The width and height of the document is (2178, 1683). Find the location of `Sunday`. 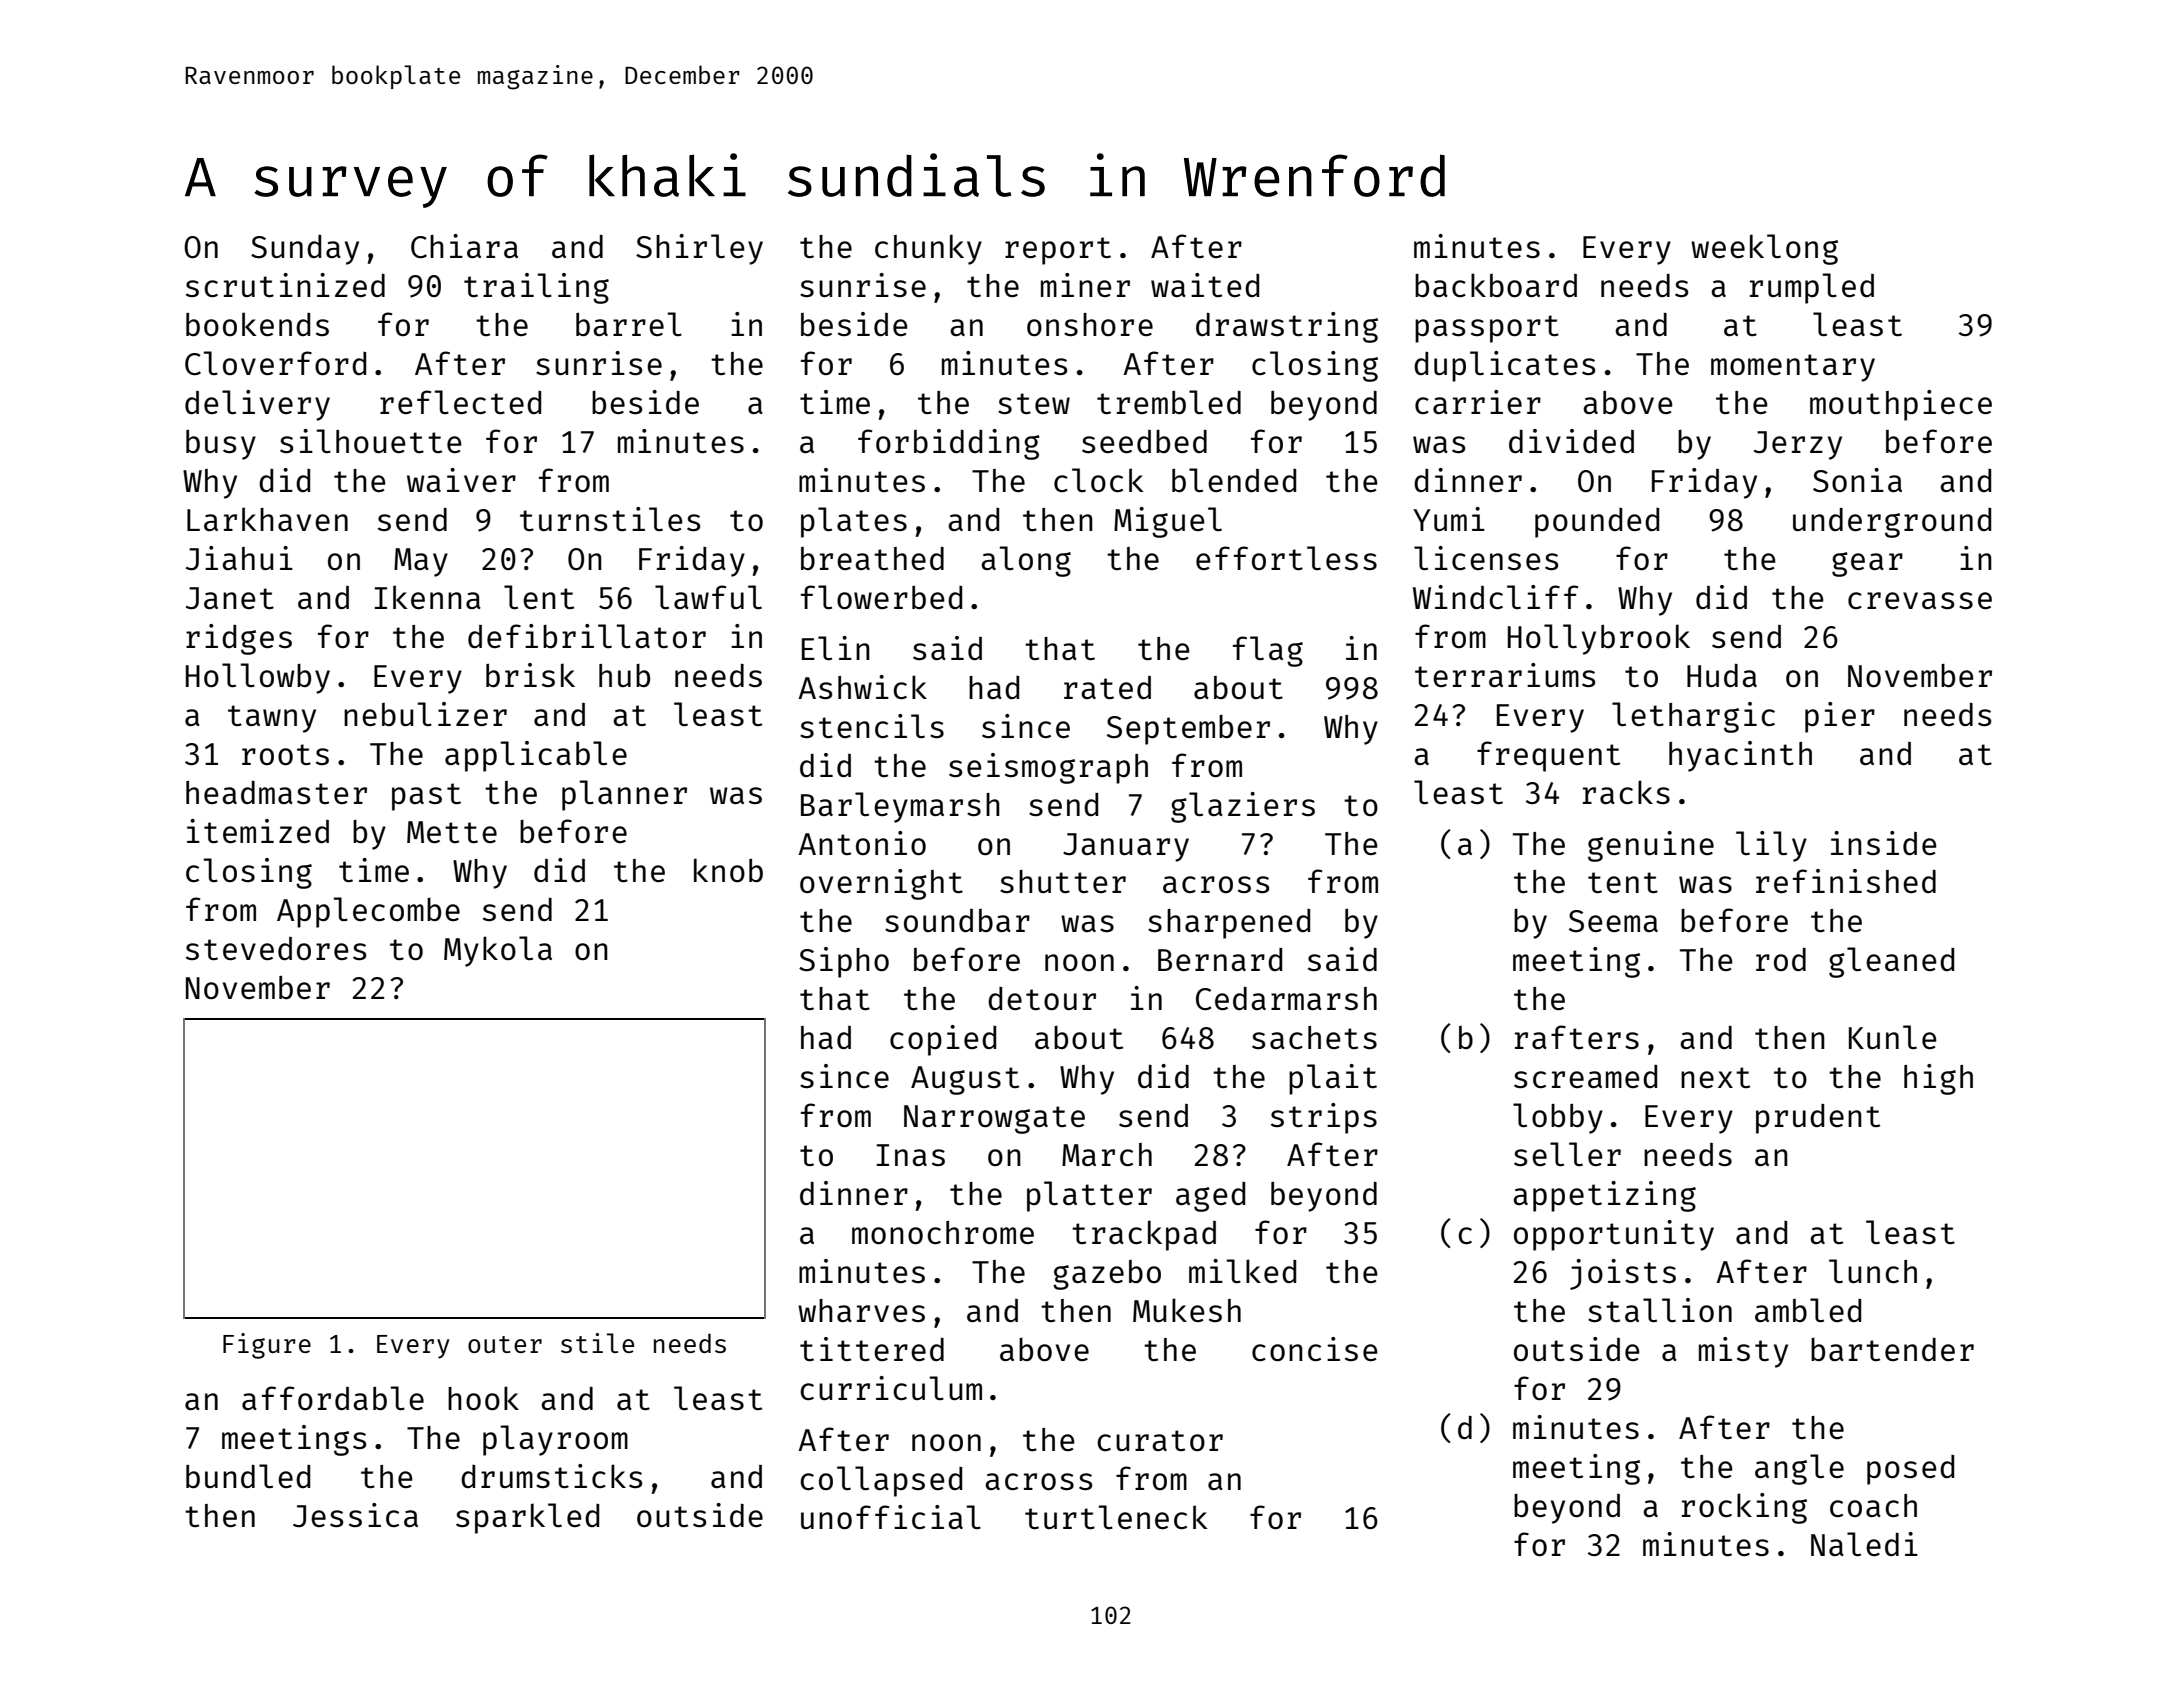

Sunday is located at coordinates (305, 250).
